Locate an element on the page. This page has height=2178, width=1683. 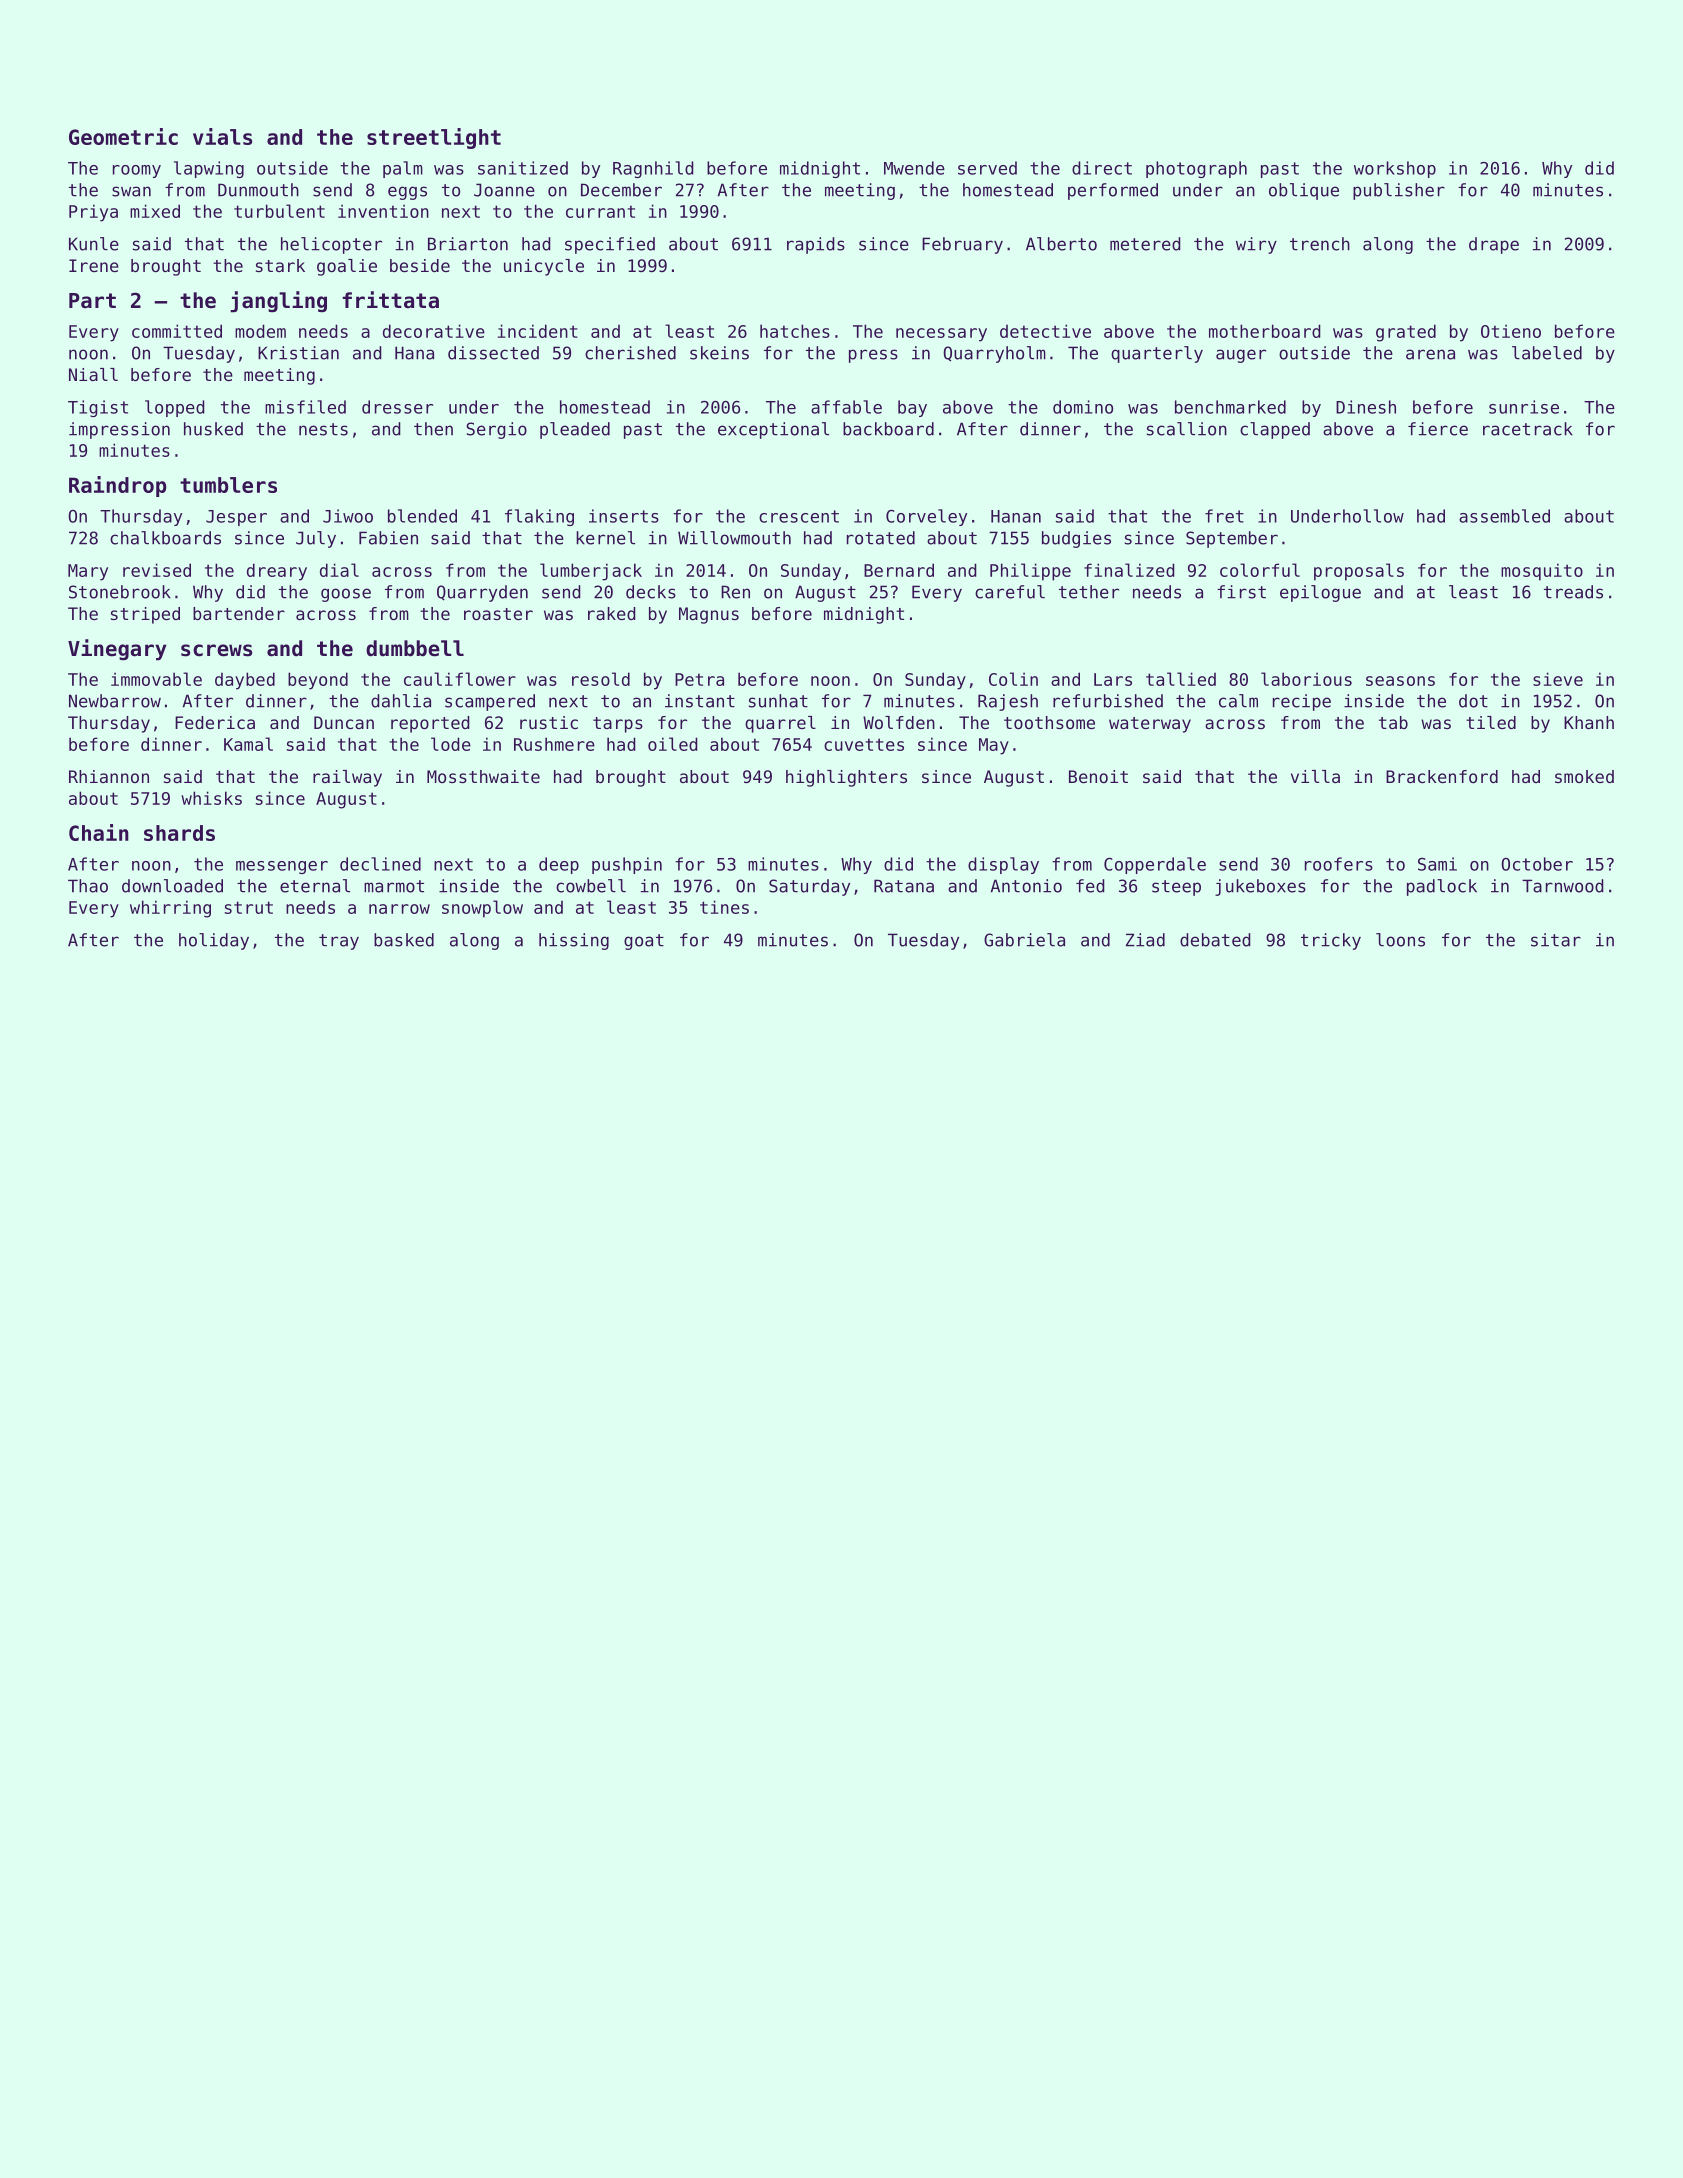
toothsome is located at coordinates (1049, 722).
